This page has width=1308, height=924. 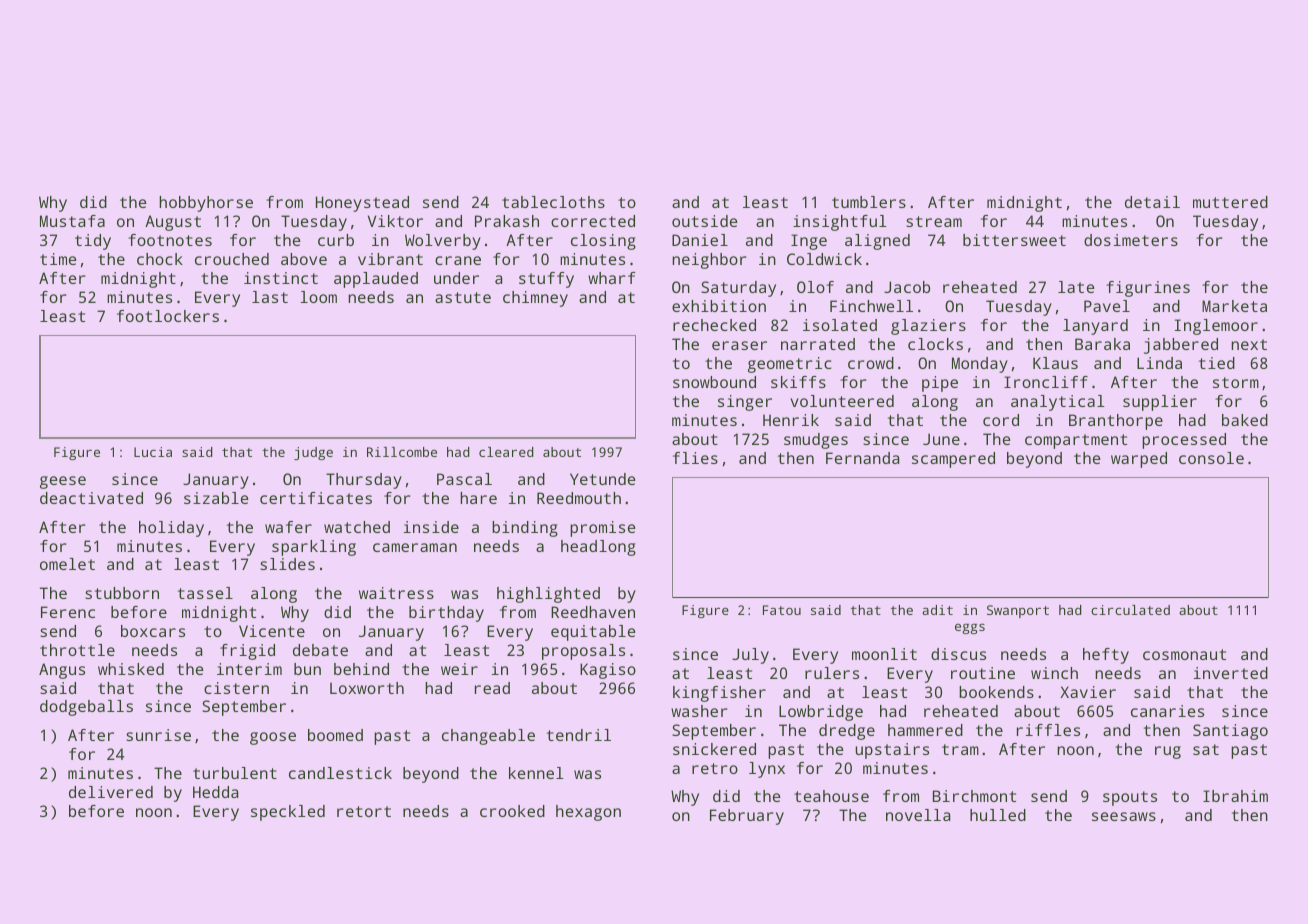 I want to click on Marketa, so click(x=1234, y=306).
